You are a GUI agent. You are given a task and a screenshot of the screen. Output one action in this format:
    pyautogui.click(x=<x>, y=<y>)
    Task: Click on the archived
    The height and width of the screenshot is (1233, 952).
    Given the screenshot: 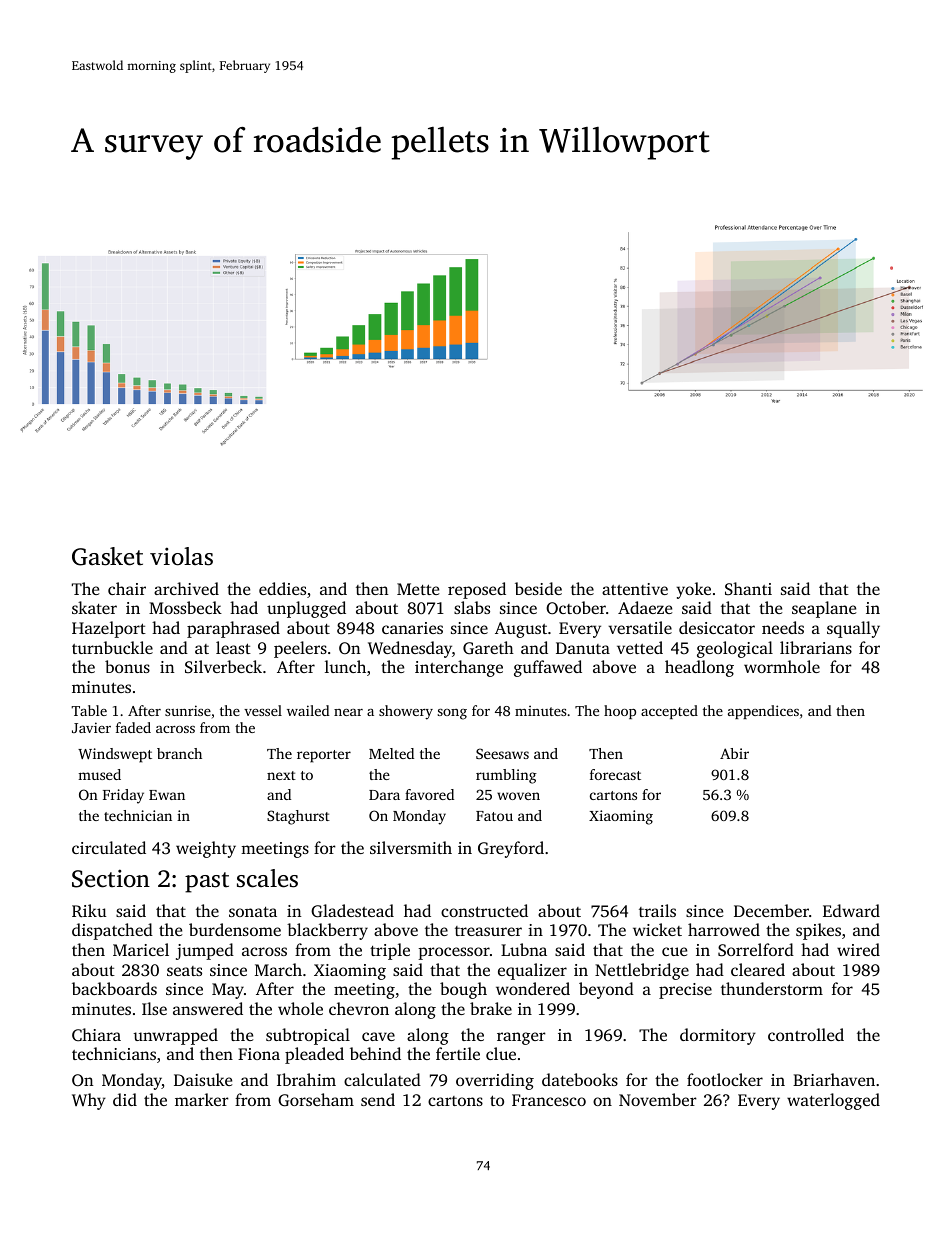 What is the action you would take?
    pyautogui.click(x=186, y=588)
